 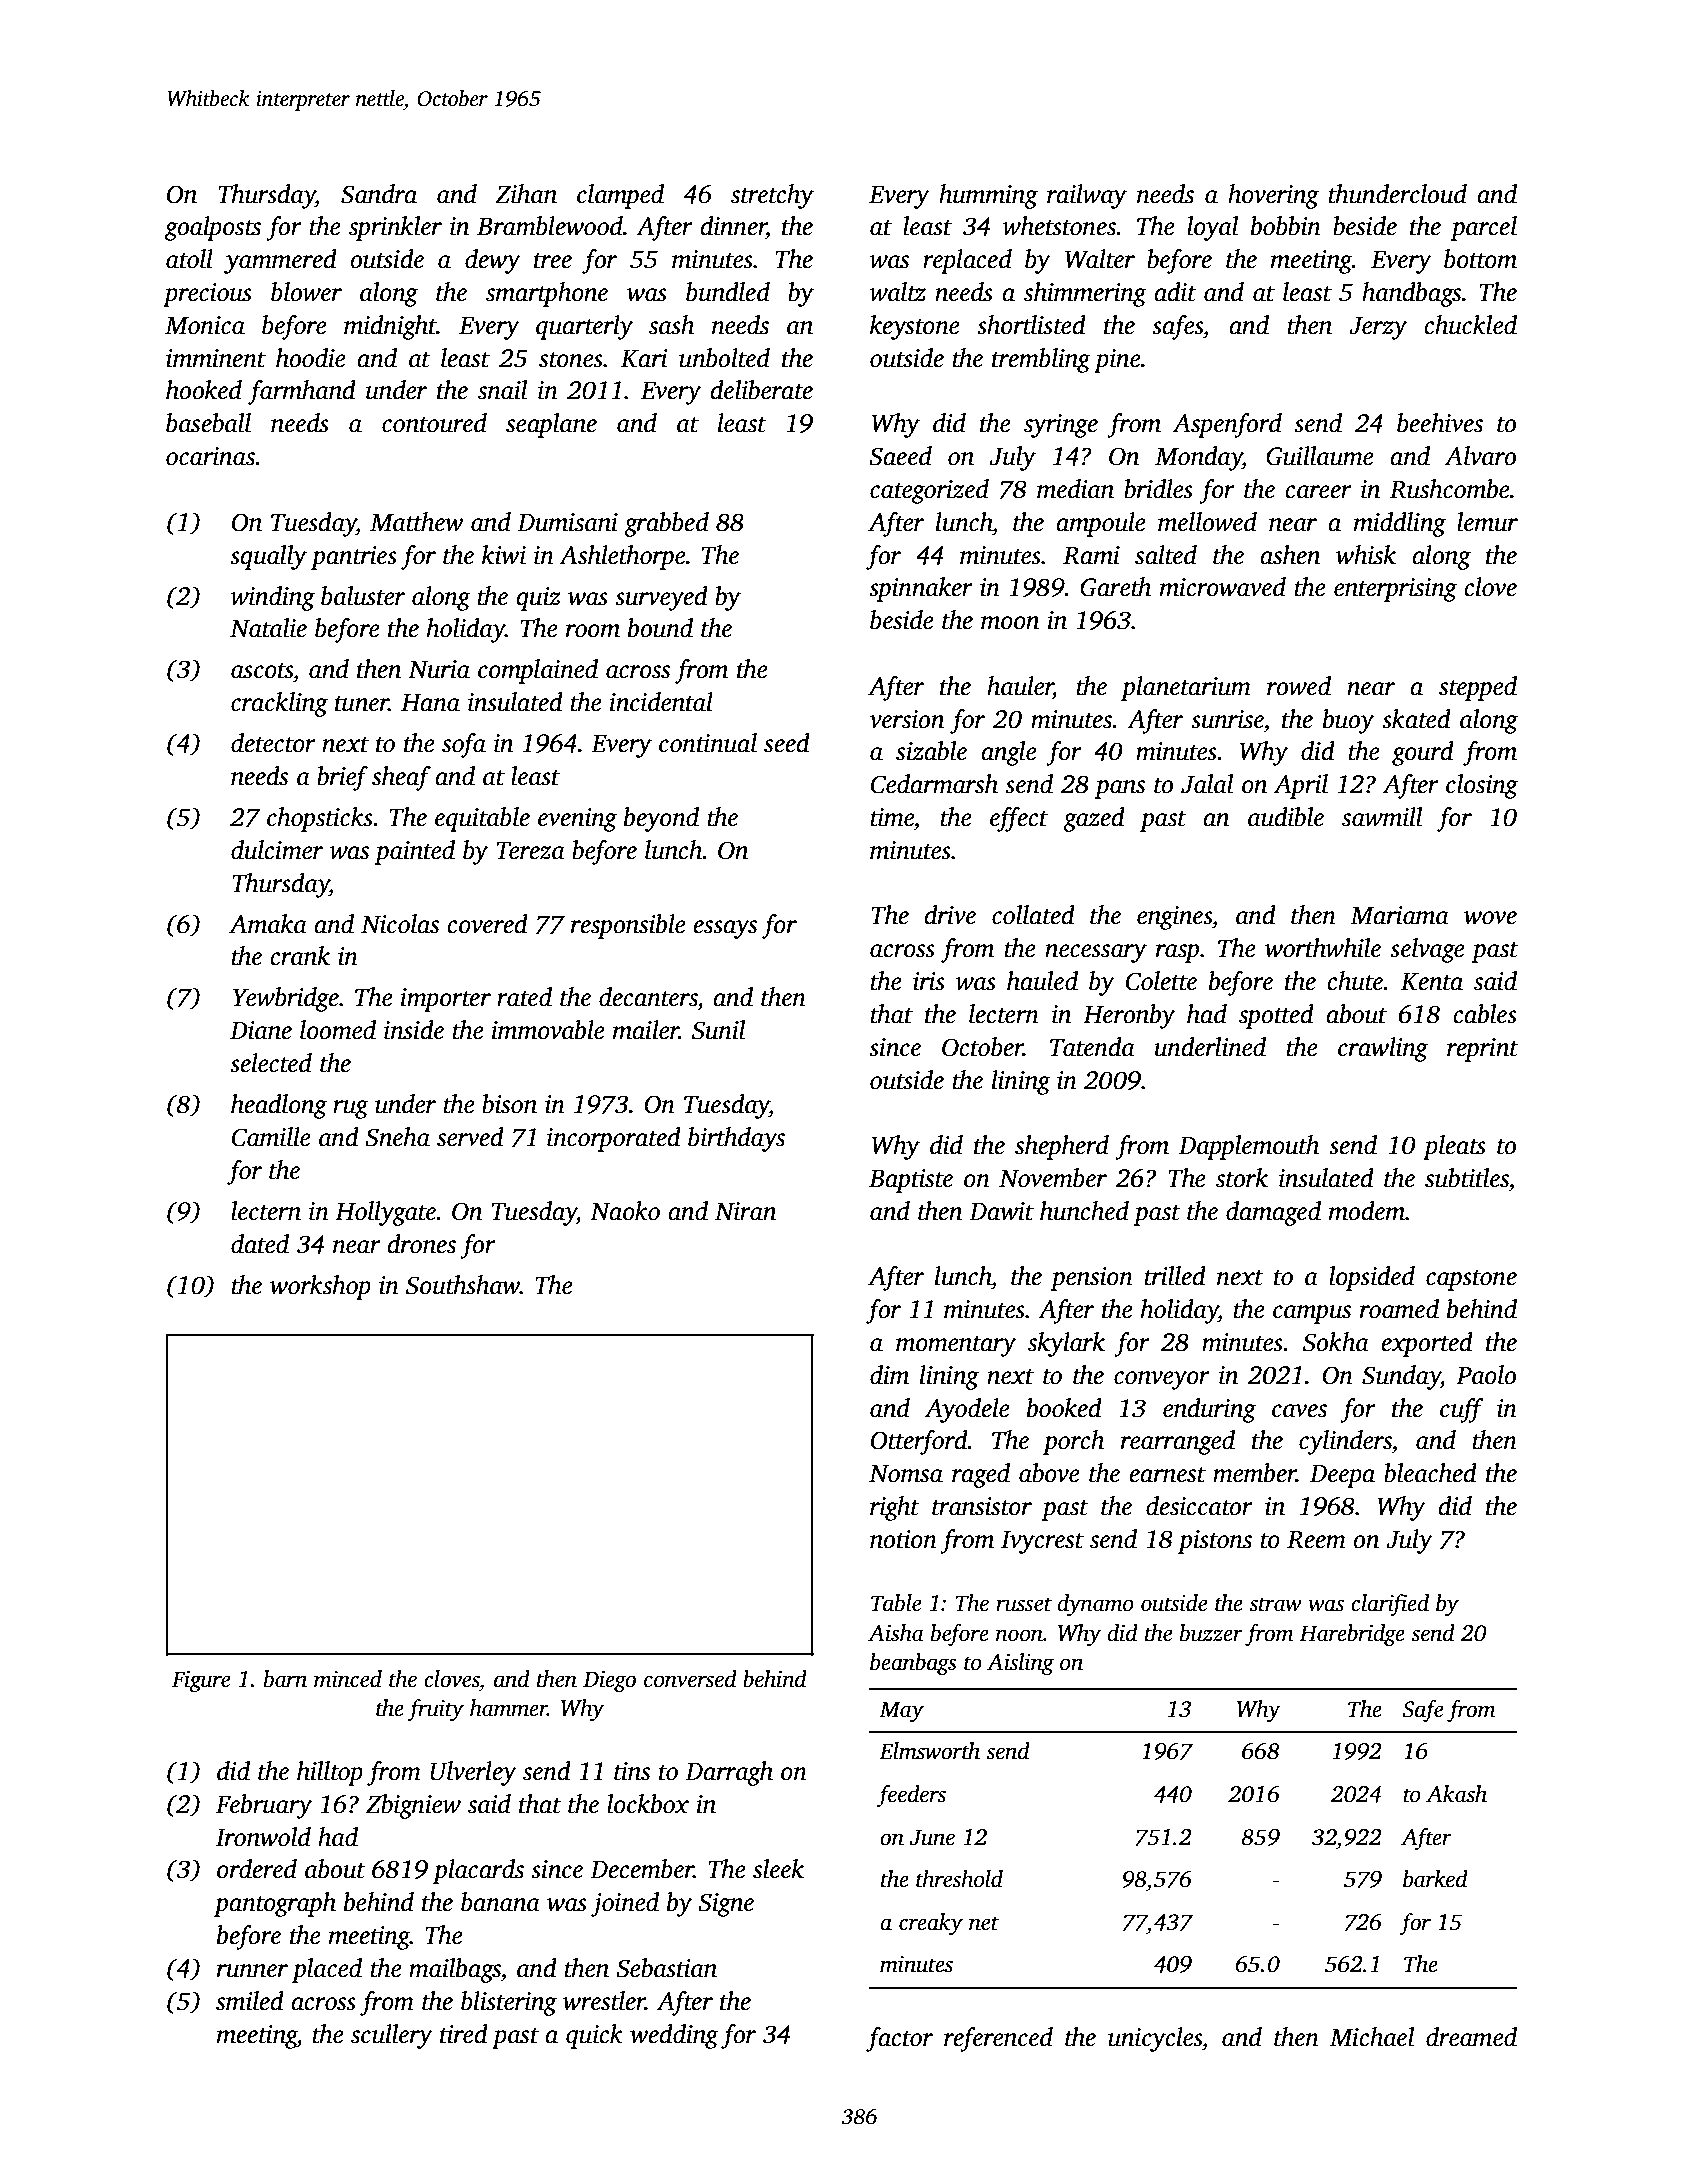 What do you see at coordinates (620, 196) in the document?
I see `clamped` at bounding box center [620, 196].
